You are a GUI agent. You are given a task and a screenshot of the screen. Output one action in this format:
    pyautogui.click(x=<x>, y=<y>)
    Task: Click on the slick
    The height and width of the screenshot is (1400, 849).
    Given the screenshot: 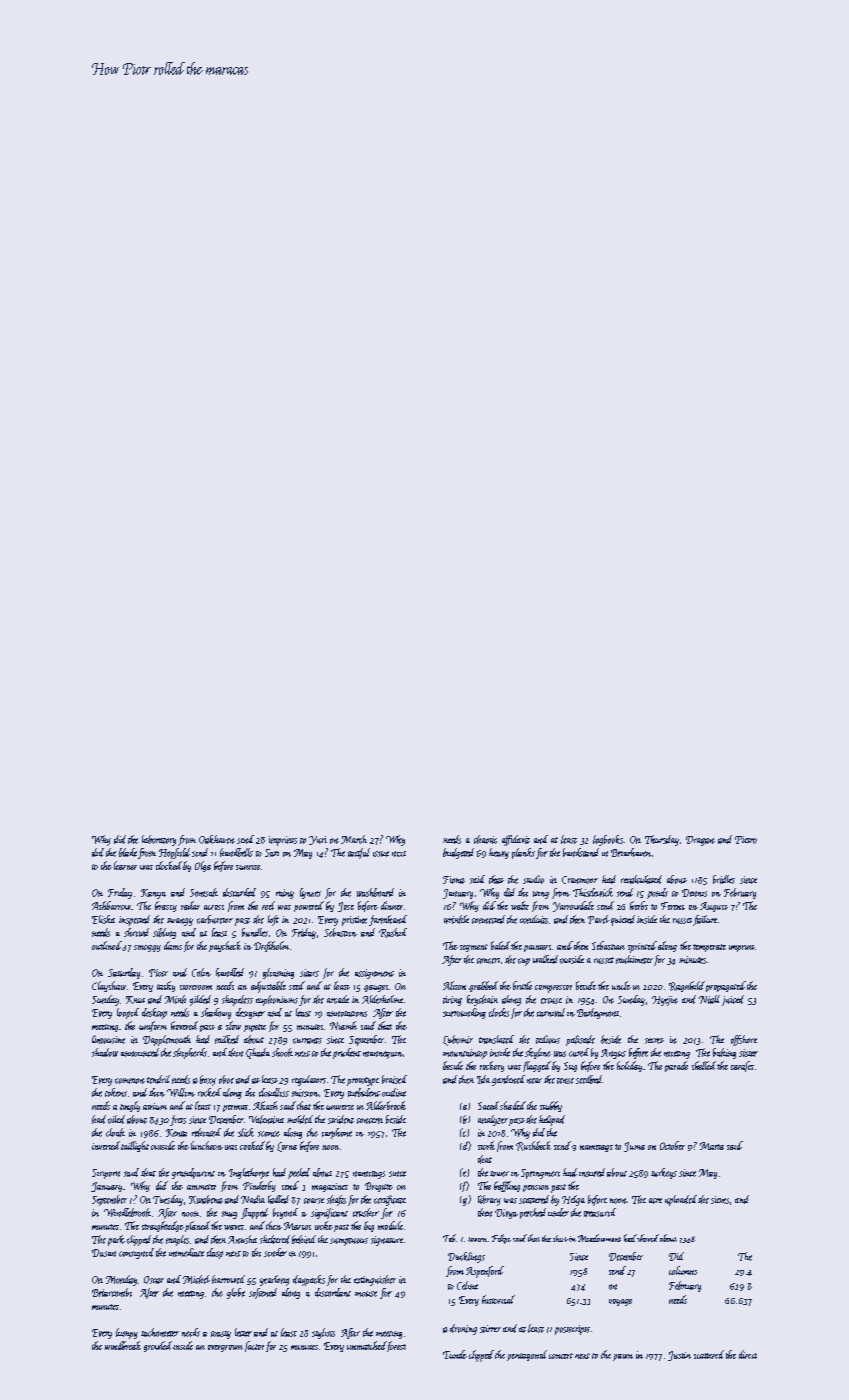 What is the action you would take?
    pyautogui.click(x=246, y=1132)
